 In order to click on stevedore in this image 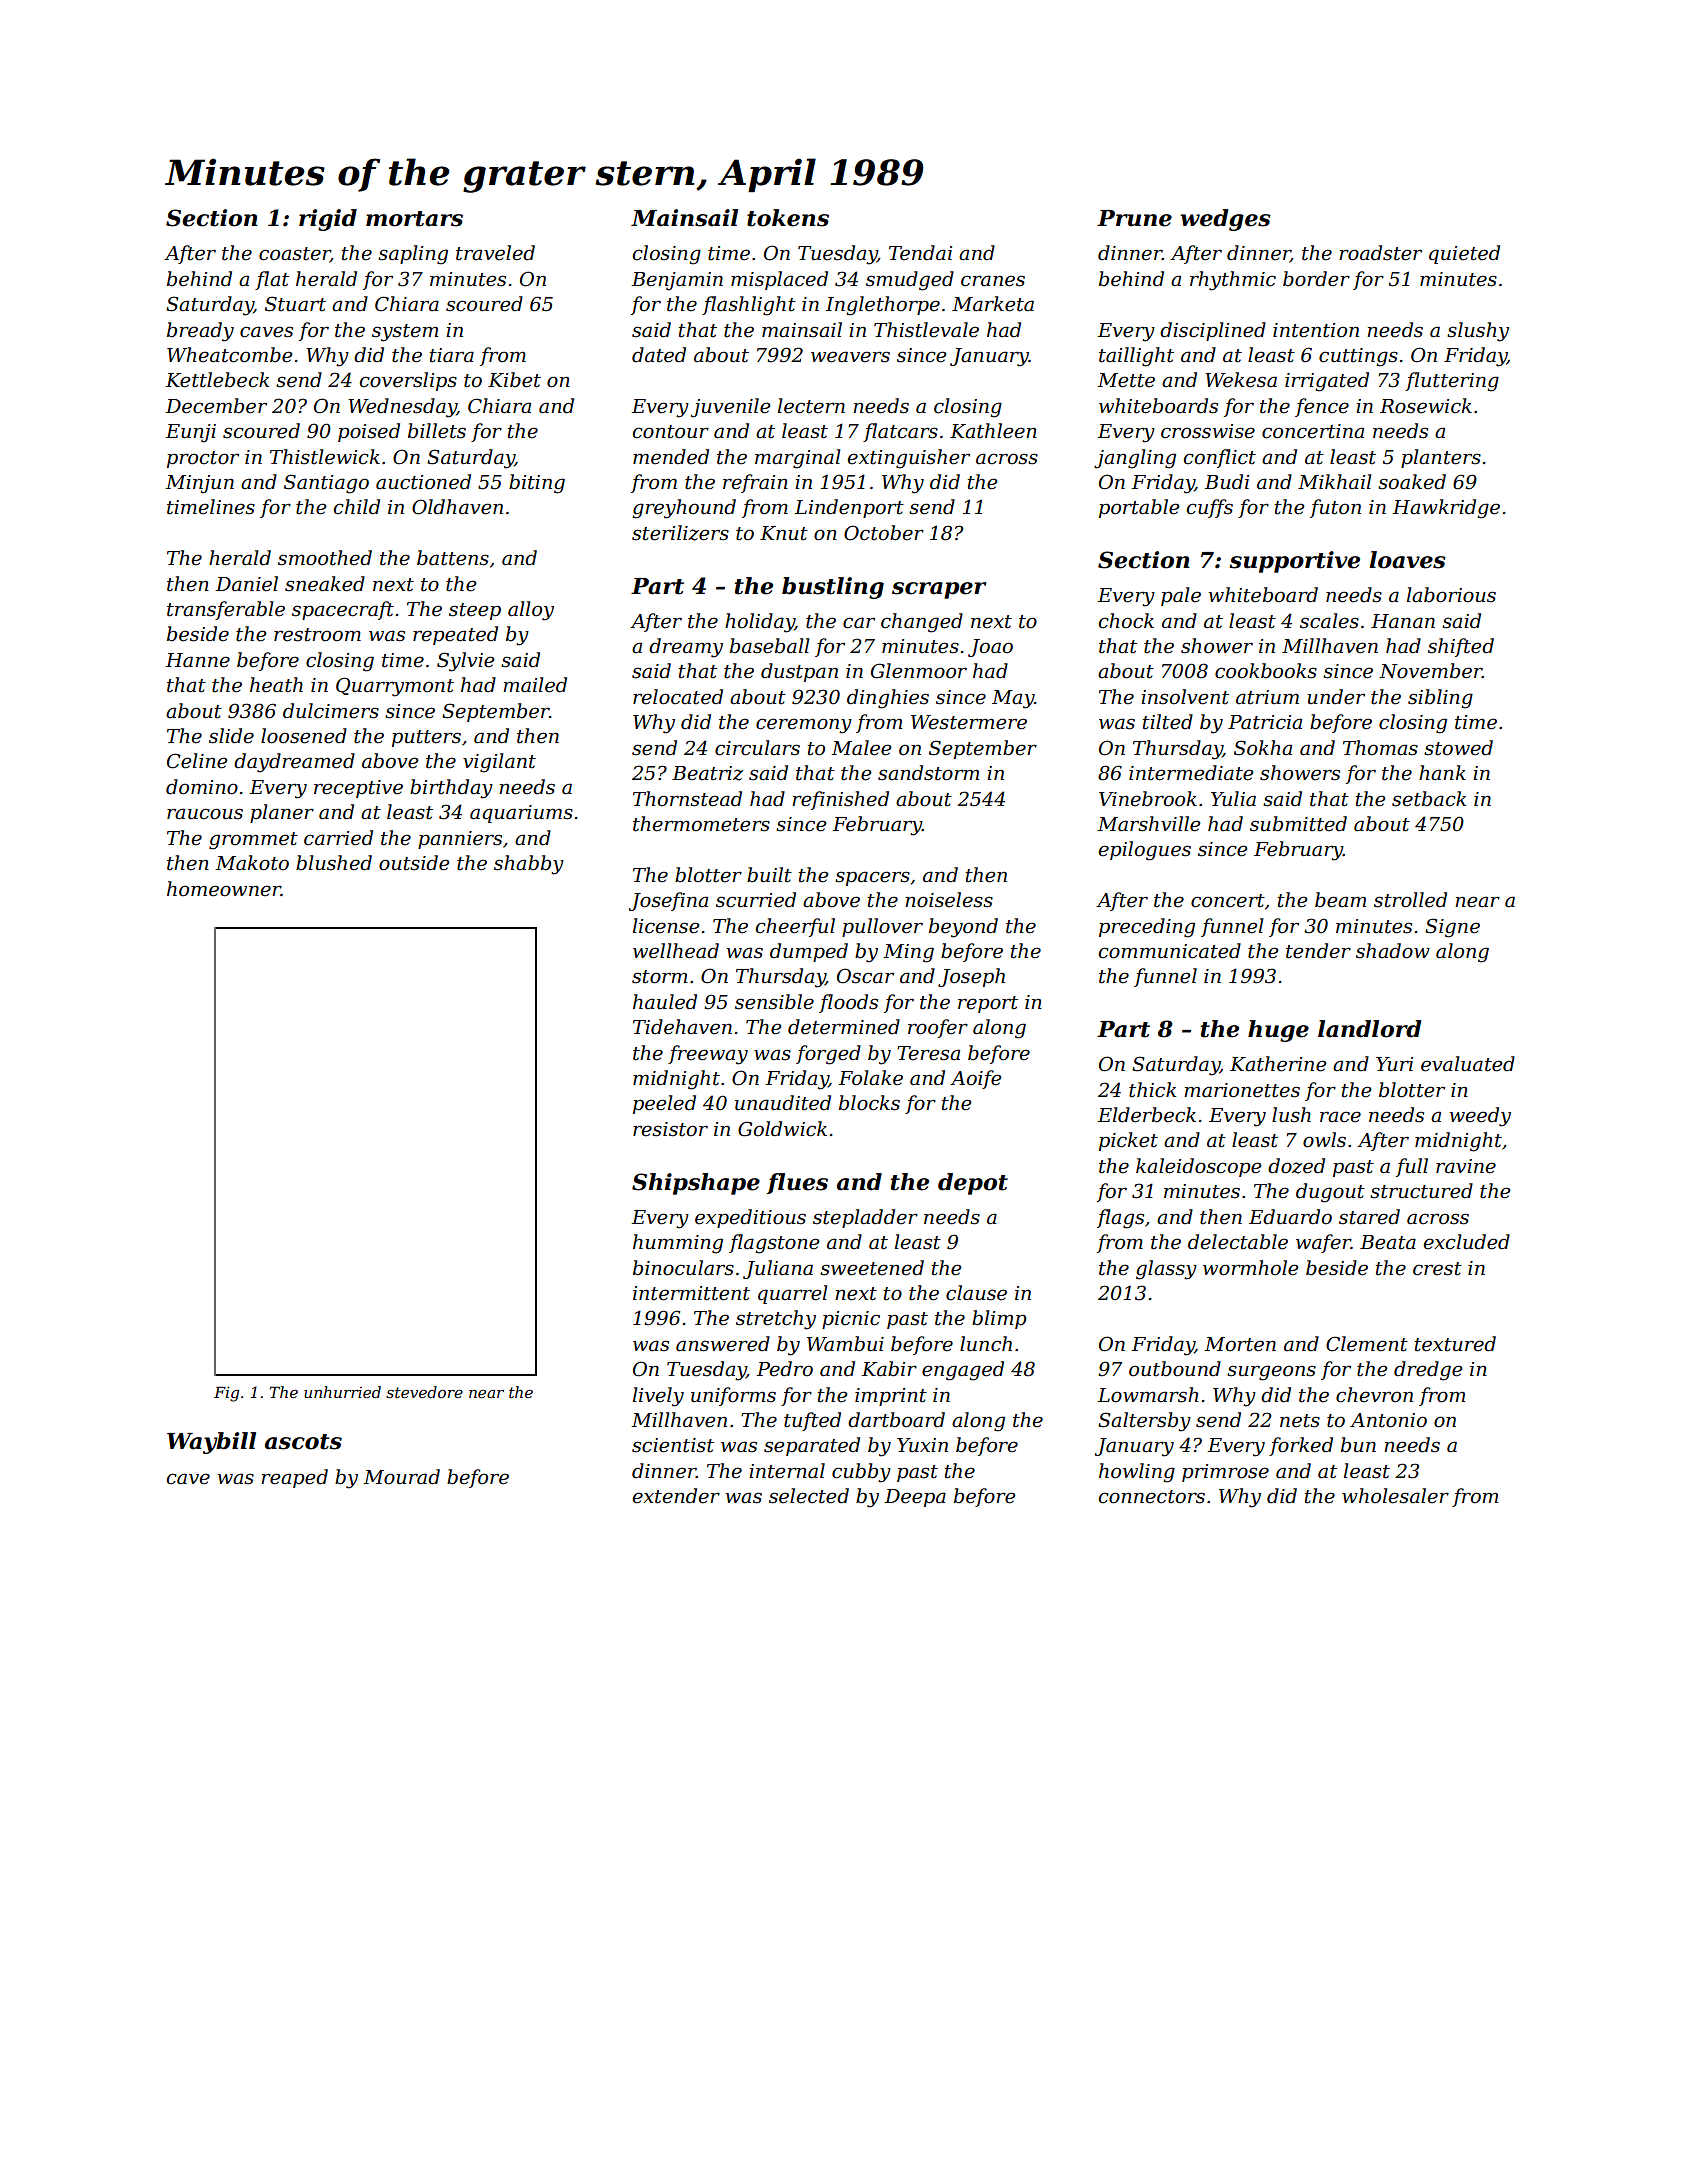, I will do `click(424, 1392)`.
